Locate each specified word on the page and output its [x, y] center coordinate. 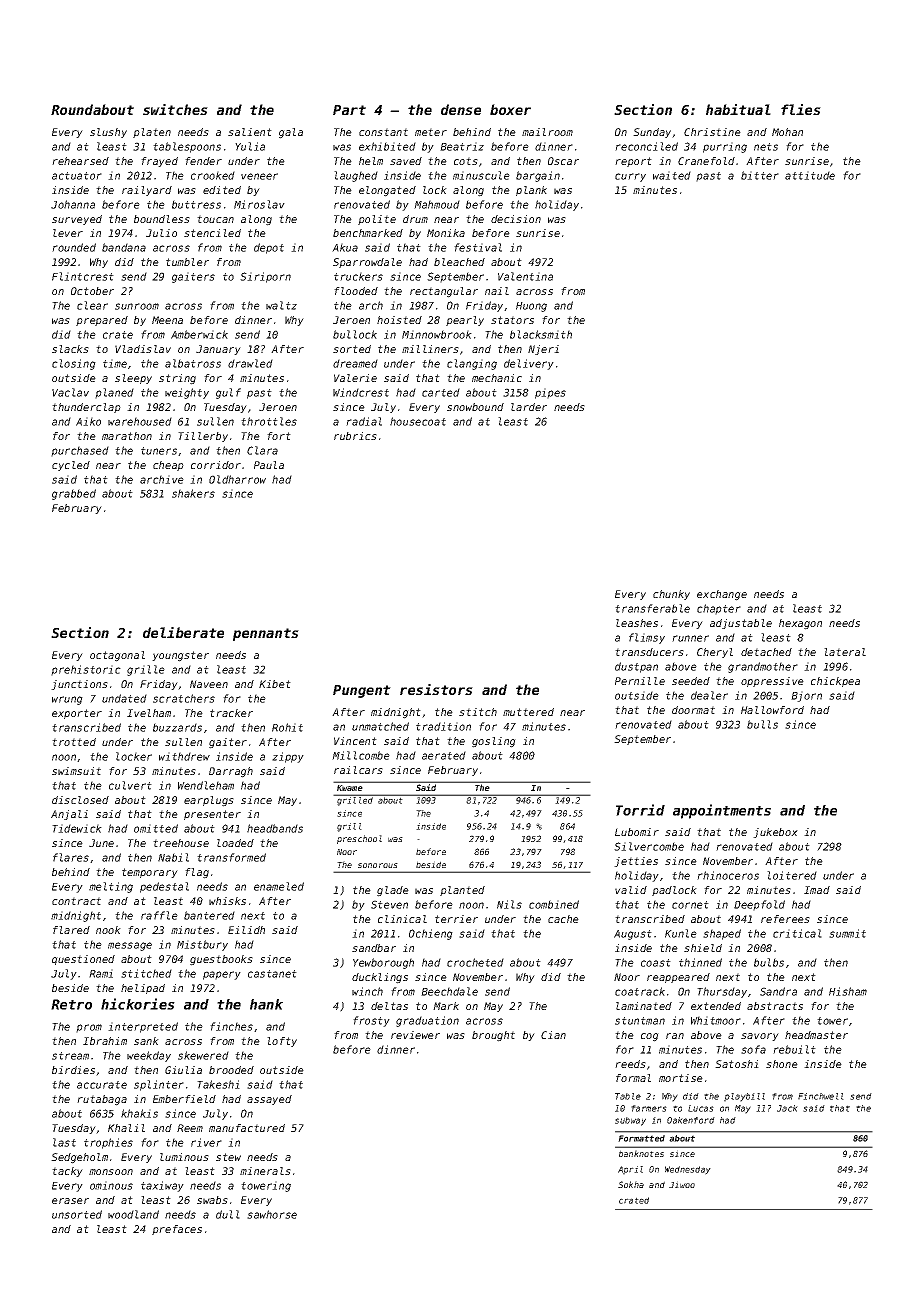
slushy [108, 133]
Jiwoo [682, 1184]
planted [462, 891]
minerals [265, 1171]
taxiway [162, 1186]
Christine [712, 132]
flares [71, 857]
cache [563, 919]
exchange [722, 595]
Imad [817, 890]
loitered [792, 875]
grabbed [74, 494]
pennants [266, 634]
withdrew [184, 756]
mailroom [547, 132]
